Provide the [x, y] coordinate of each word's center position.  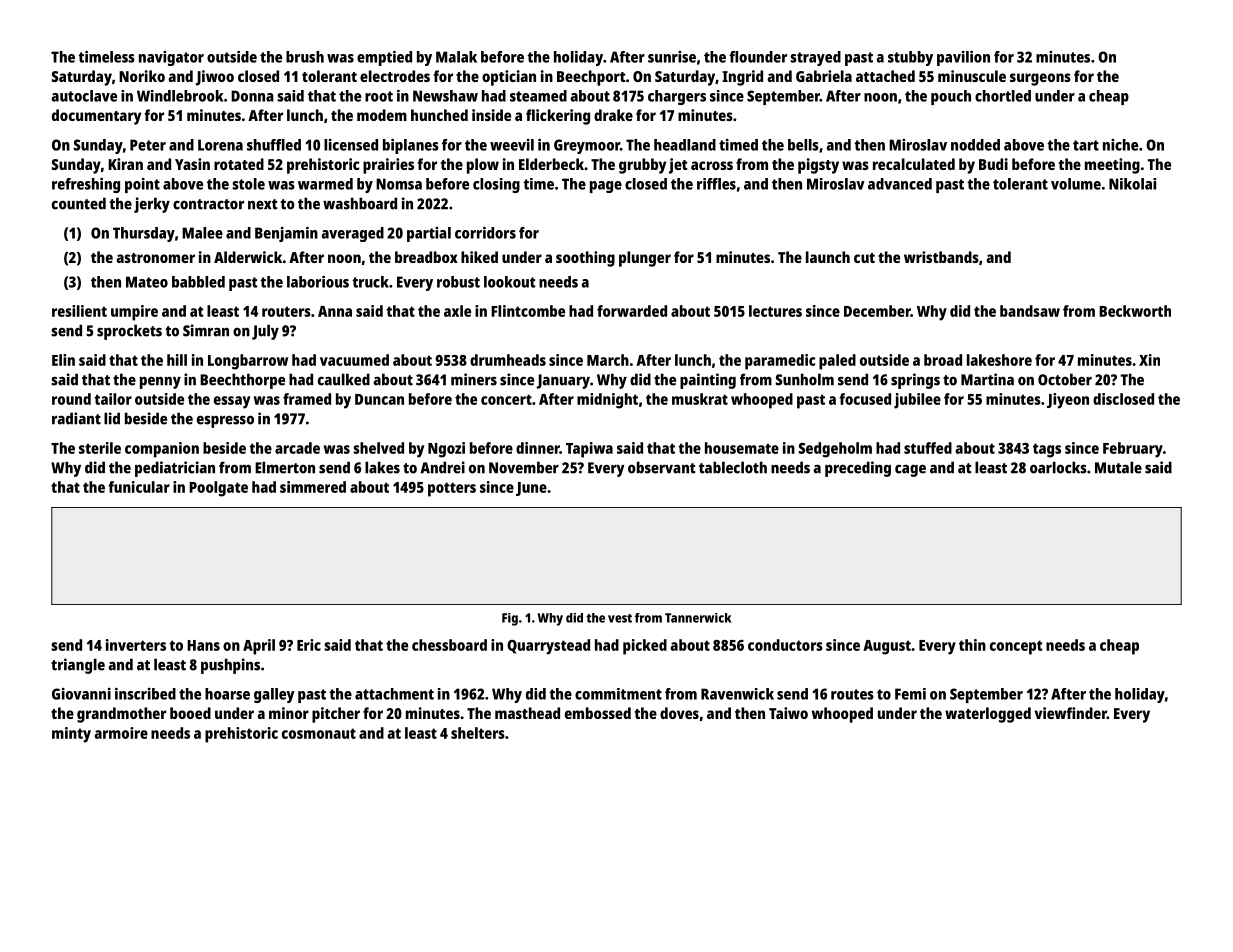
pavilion [963, 58]
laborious [318, 282]
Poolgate [218, 489]
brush [305, 57]
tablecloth [733, 467]
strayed [815, 58]
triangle [78, 666]
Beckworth [1135, 311]
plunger [645, 259]
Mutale [1118, 467]
